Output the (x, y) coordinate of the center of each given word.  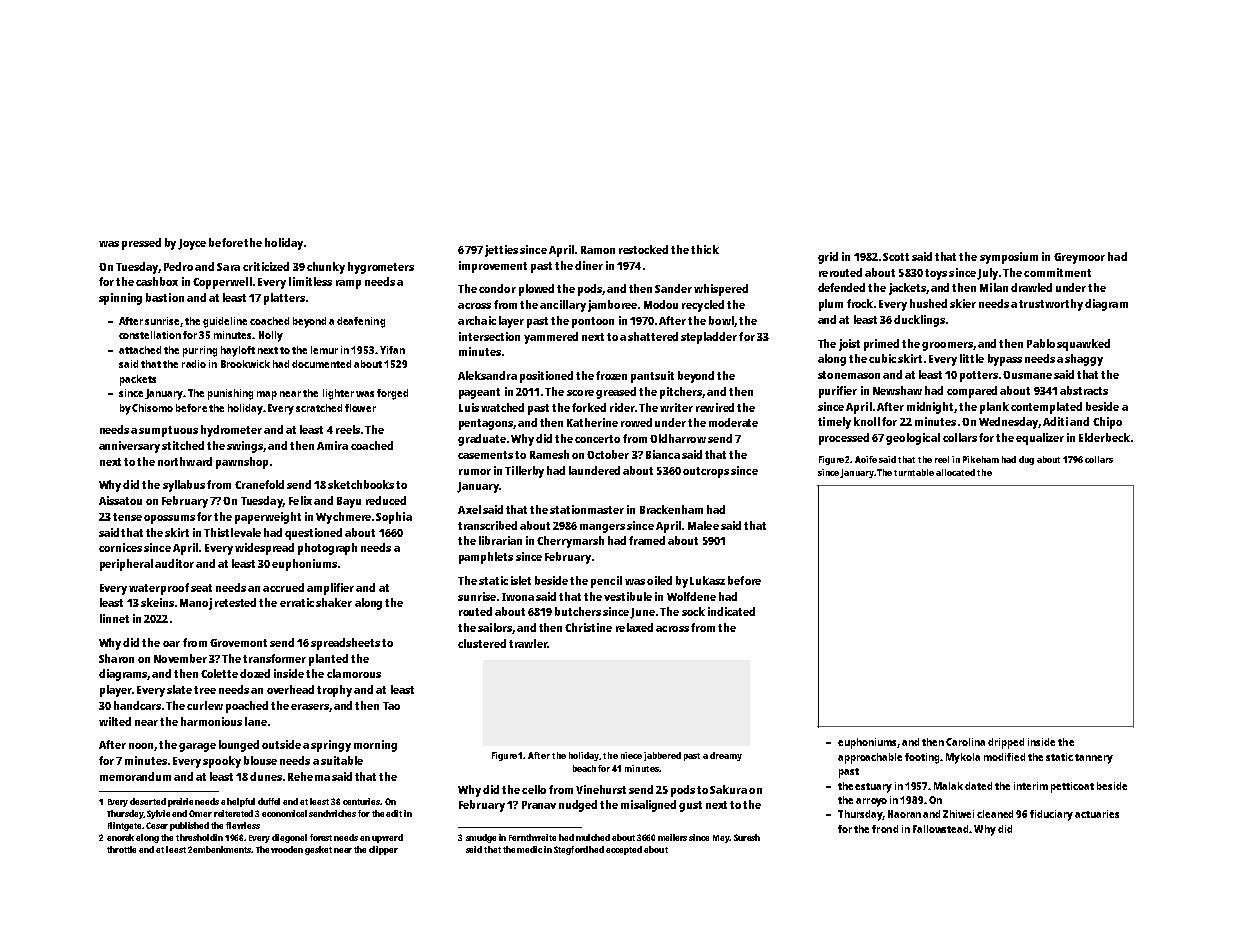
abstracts (1084, 390)
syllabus (184, 486)
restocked (643, 249)
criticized (266, 266)
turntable (914, 472)
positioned (546, 377)
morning (375, 746)
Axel (469, 509)
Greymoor (1079, 258)
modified (1004, 757)
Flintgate (125, 826)
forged (392, 394)
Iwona (518, 597)
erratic (297, 602)
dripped (1006, 743)
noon (141, 746)
